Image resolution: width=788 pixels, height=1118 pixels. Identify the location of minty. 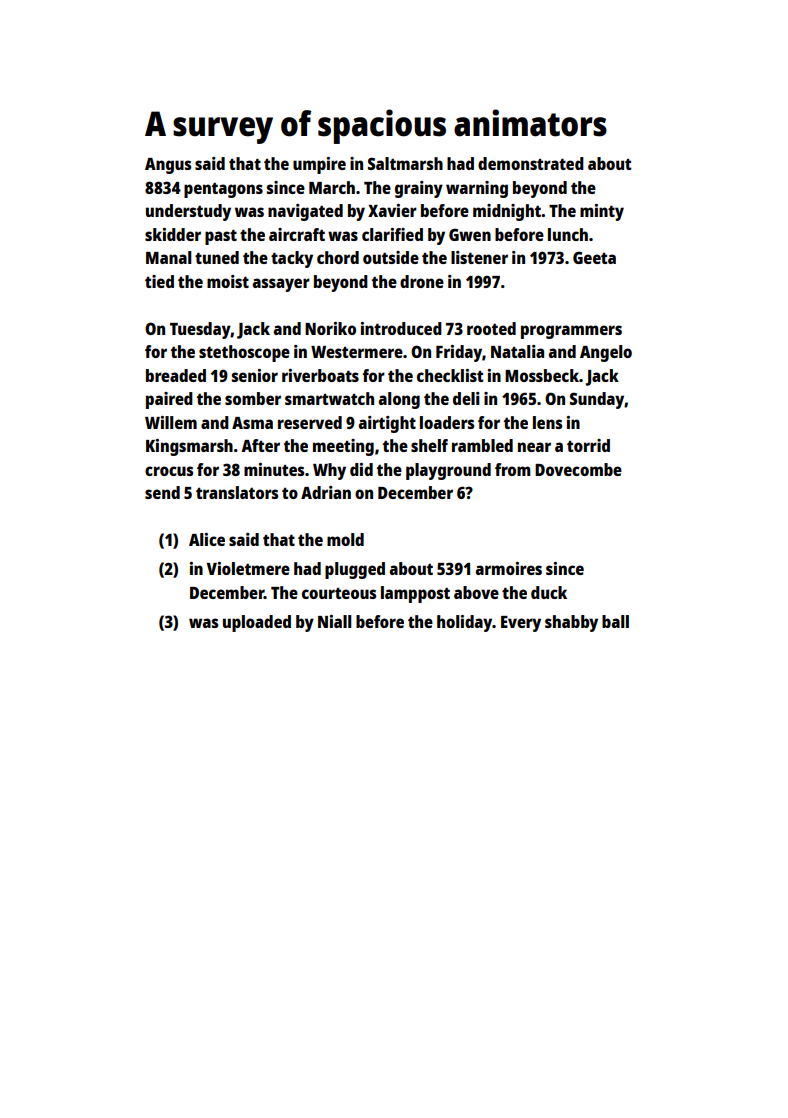
(602, 212).
